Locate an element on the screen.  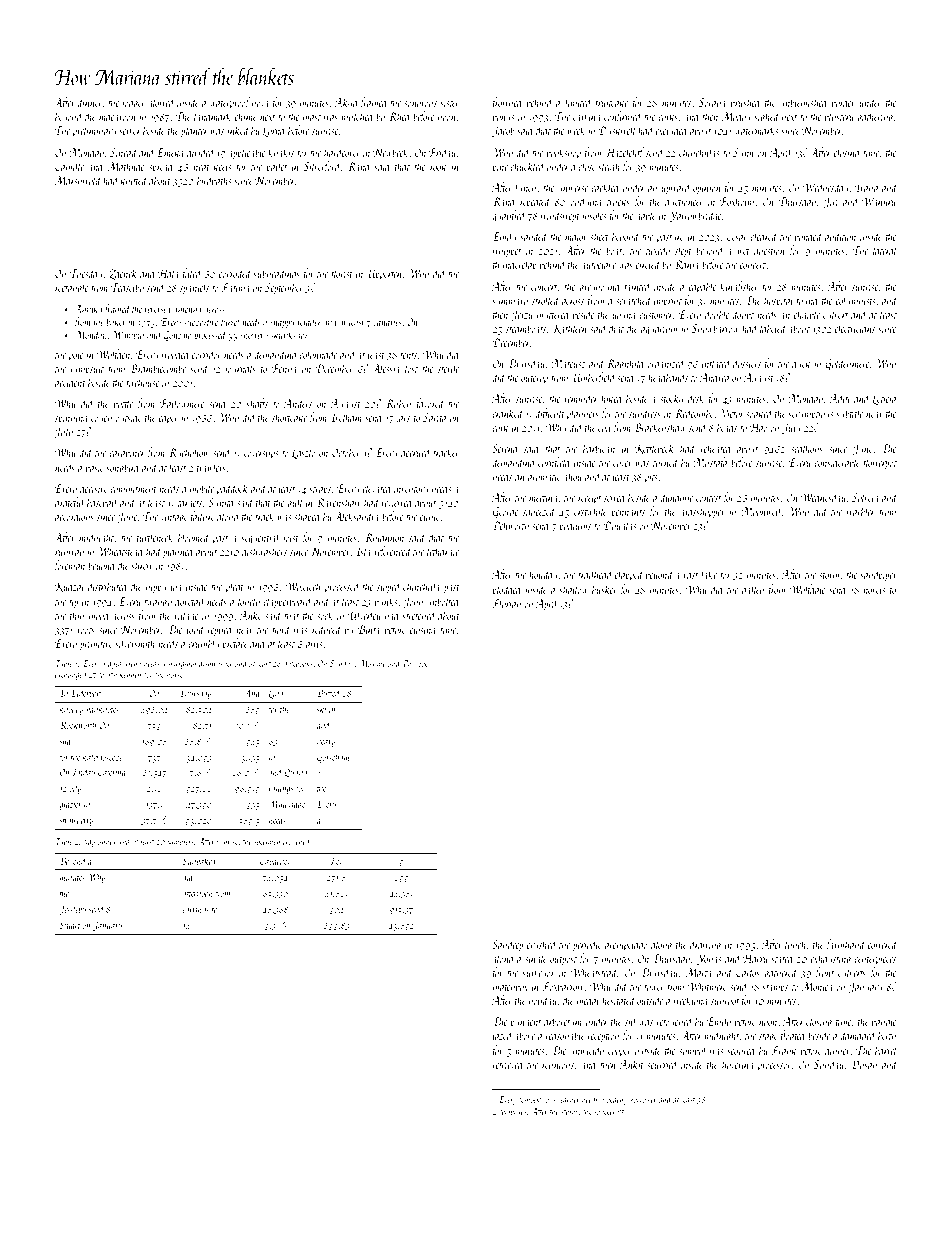
limited is located at coordinates (579, 102).
